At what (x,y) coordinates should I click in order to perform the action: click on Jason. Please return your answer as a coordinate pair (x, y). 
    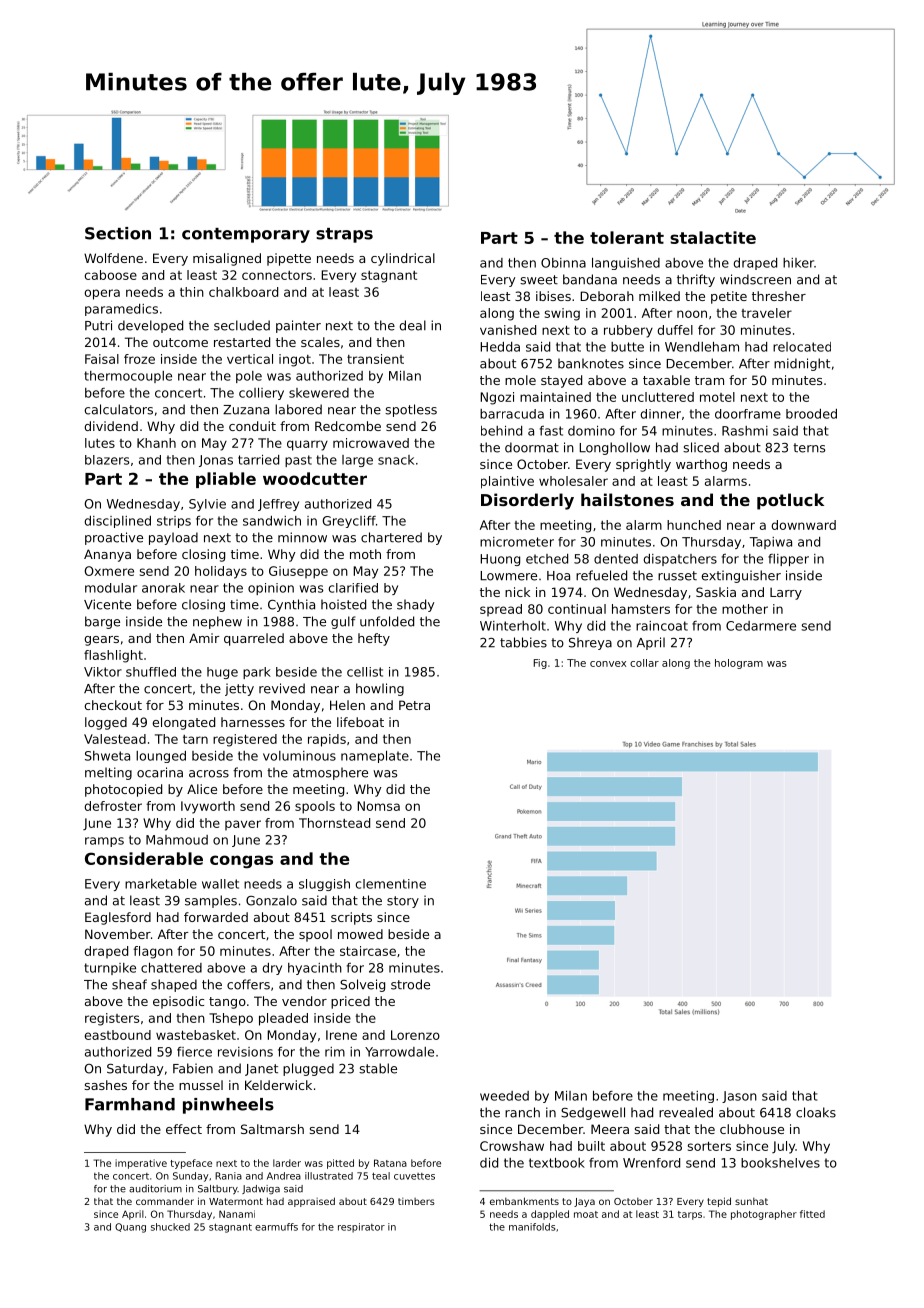
    Looking at the image, I should click on (739, 1097).
